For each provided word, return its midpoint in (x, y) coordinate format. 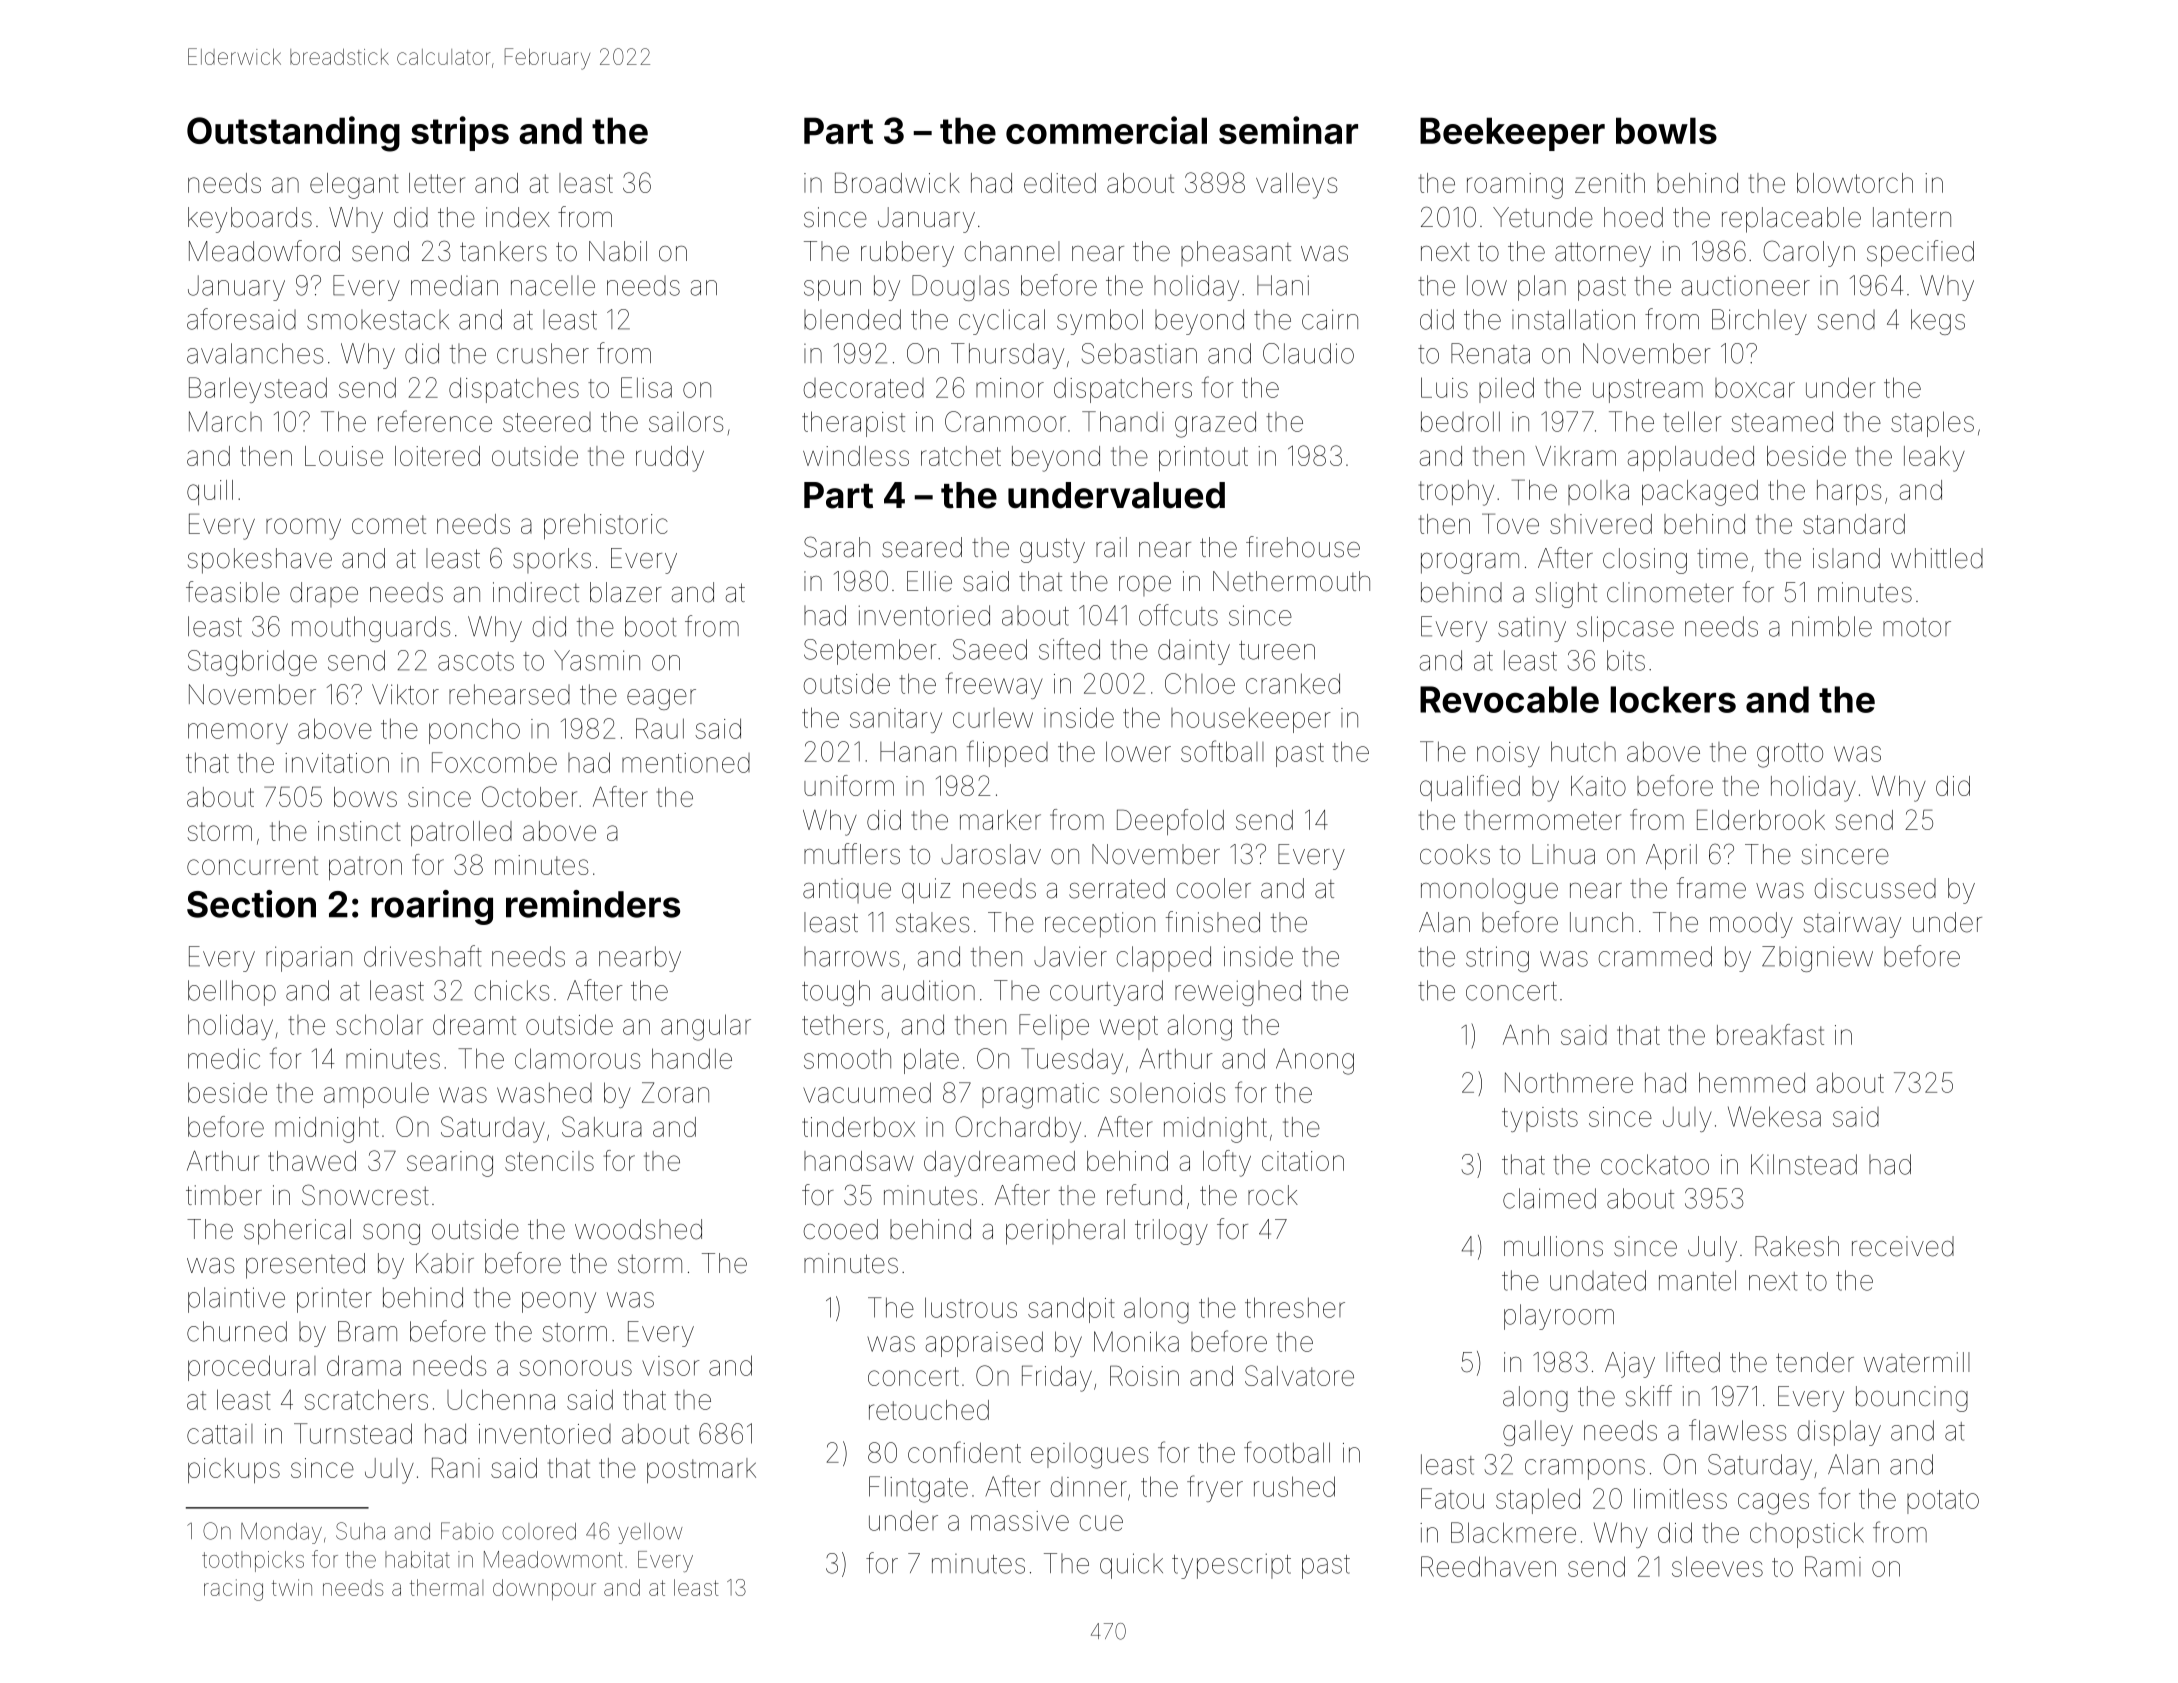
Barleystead (258, 390)
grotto (1790, 755)
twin (292, 1587)
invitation (337, 763)
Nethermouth (1291, 581)
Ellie (929, 581)
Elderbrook (1761, 819)
